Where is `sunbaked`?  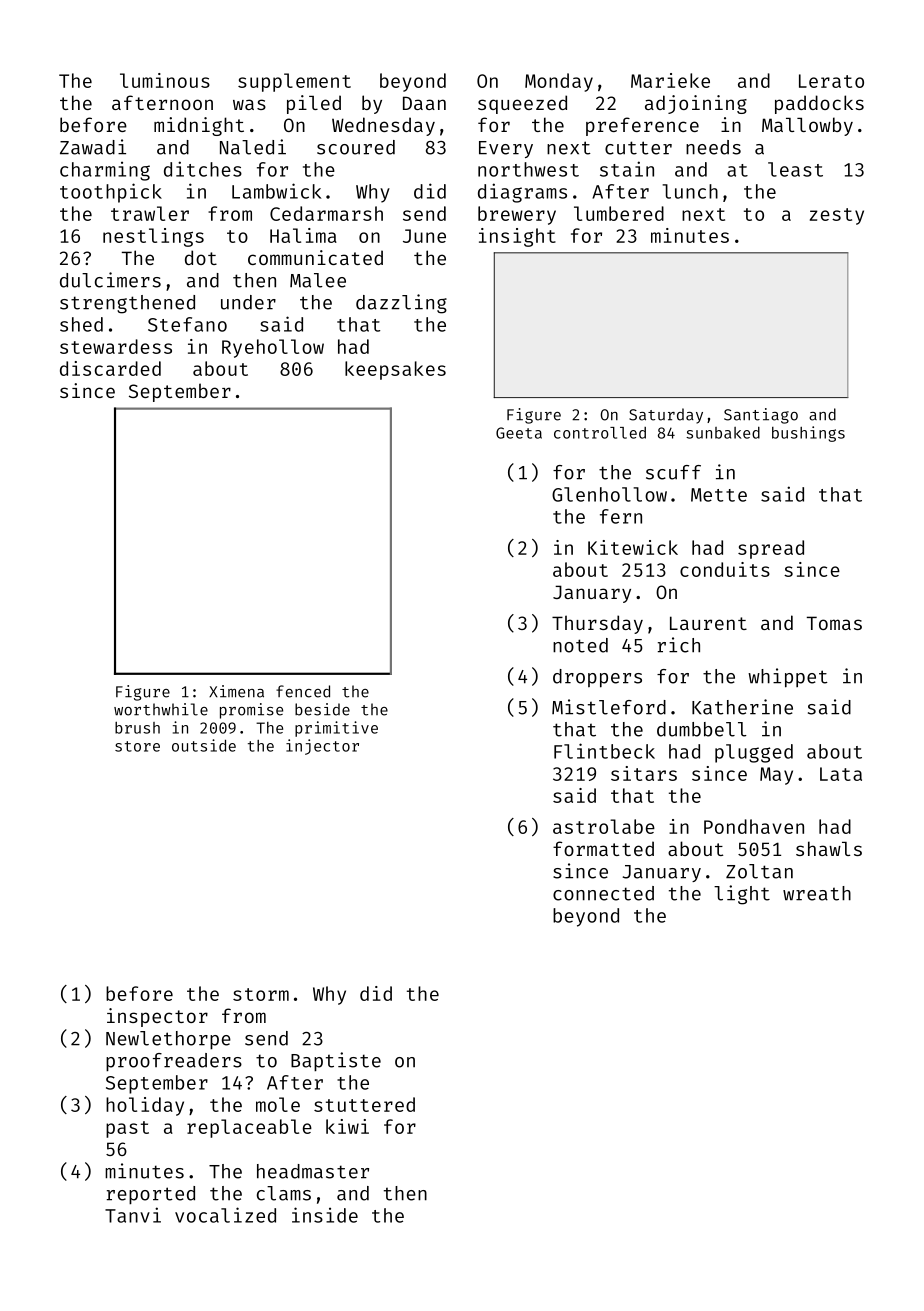 sunbaked is located at coordinates (723, 432).
